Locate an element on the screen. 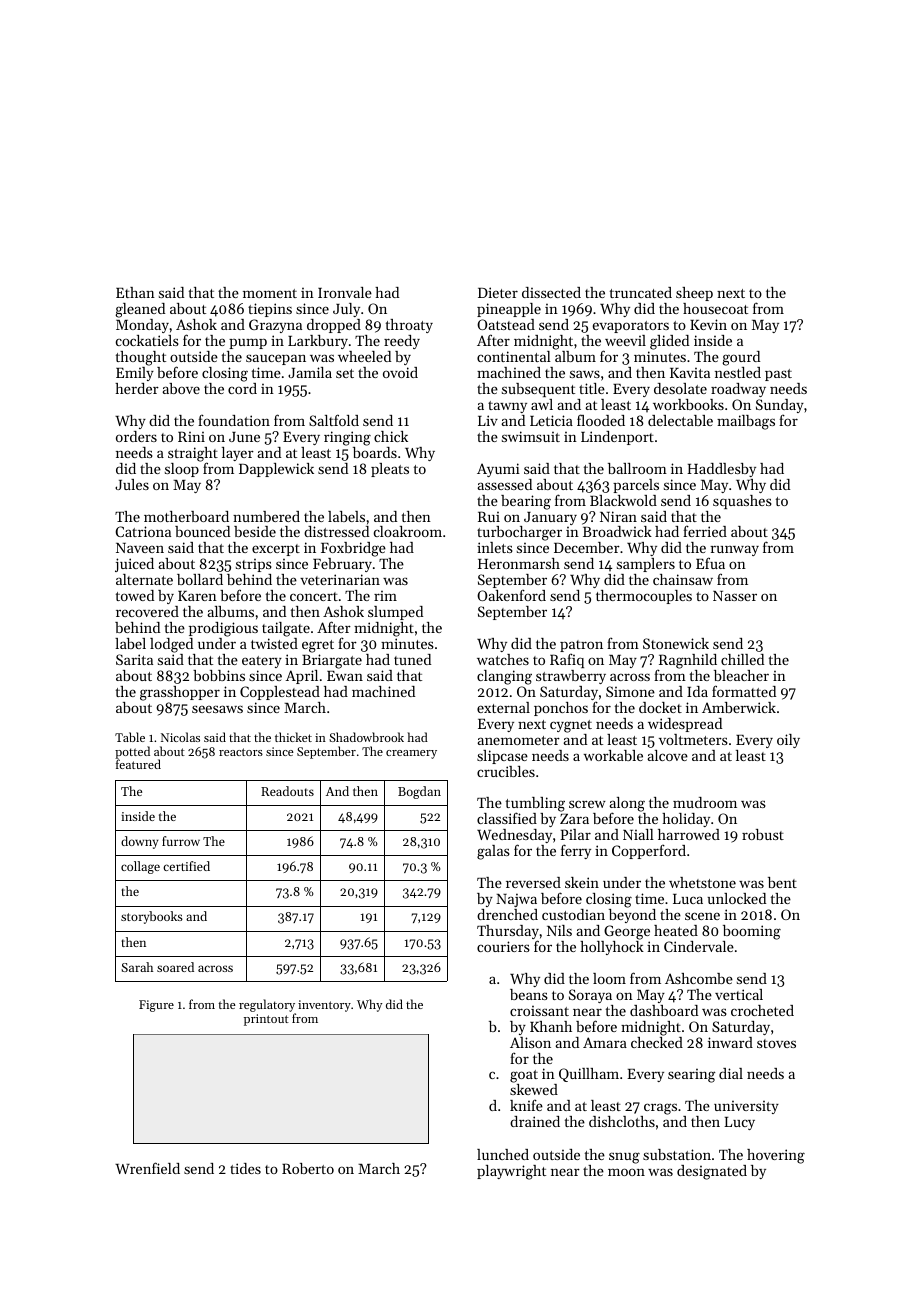 This screenshot has width=924, height=1308. playwright is located at coordinates (511, 1172).
